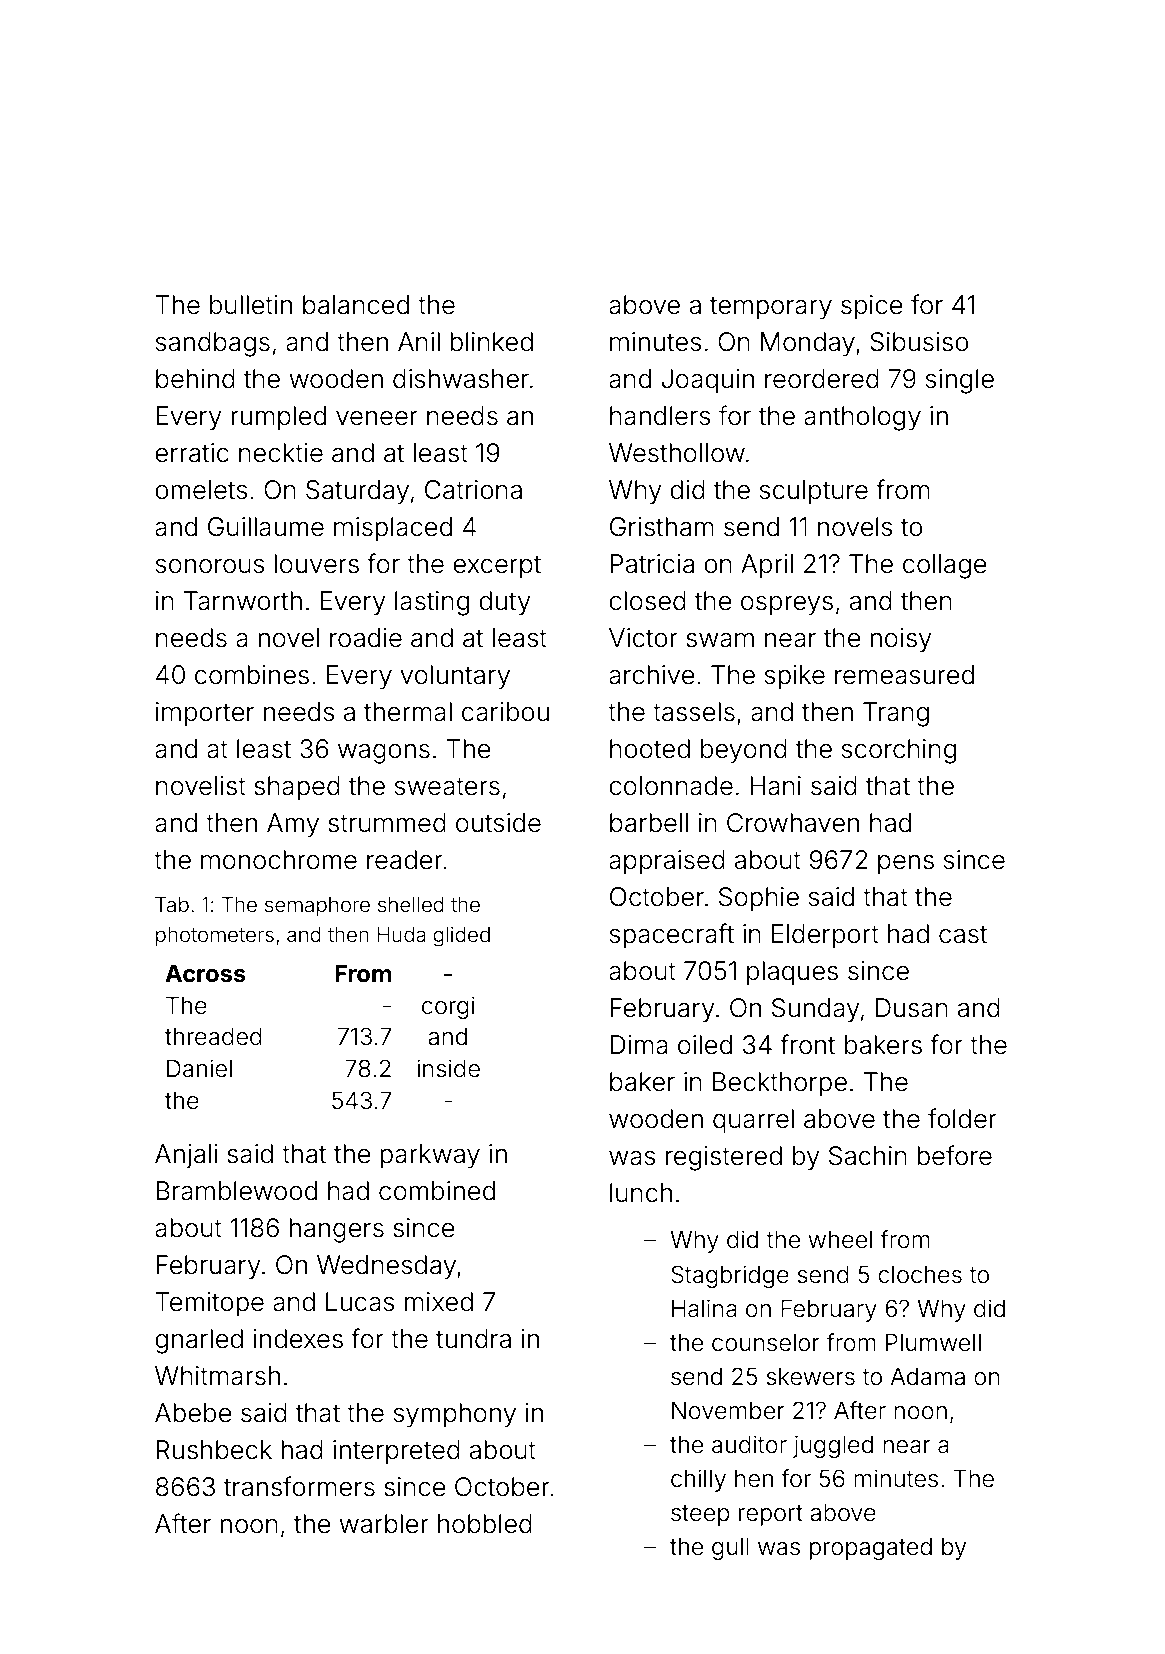  Describe the element at coordinates (960, 381) in the image. I see `single` at that location.
